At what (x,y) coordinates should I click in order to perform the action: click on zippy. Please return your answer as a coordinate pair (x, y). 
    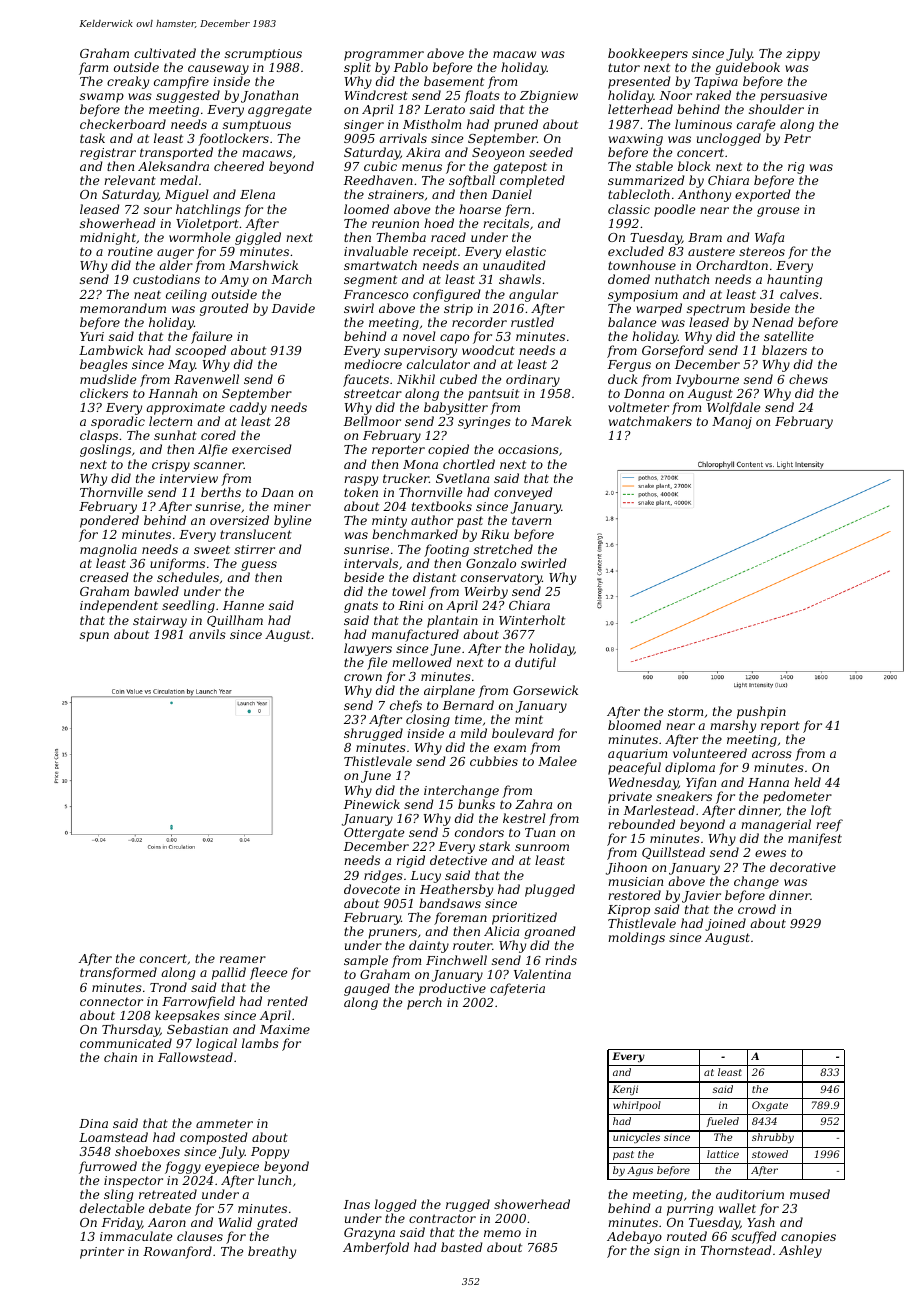
    Looking at the image, I should click on (803, 55).
